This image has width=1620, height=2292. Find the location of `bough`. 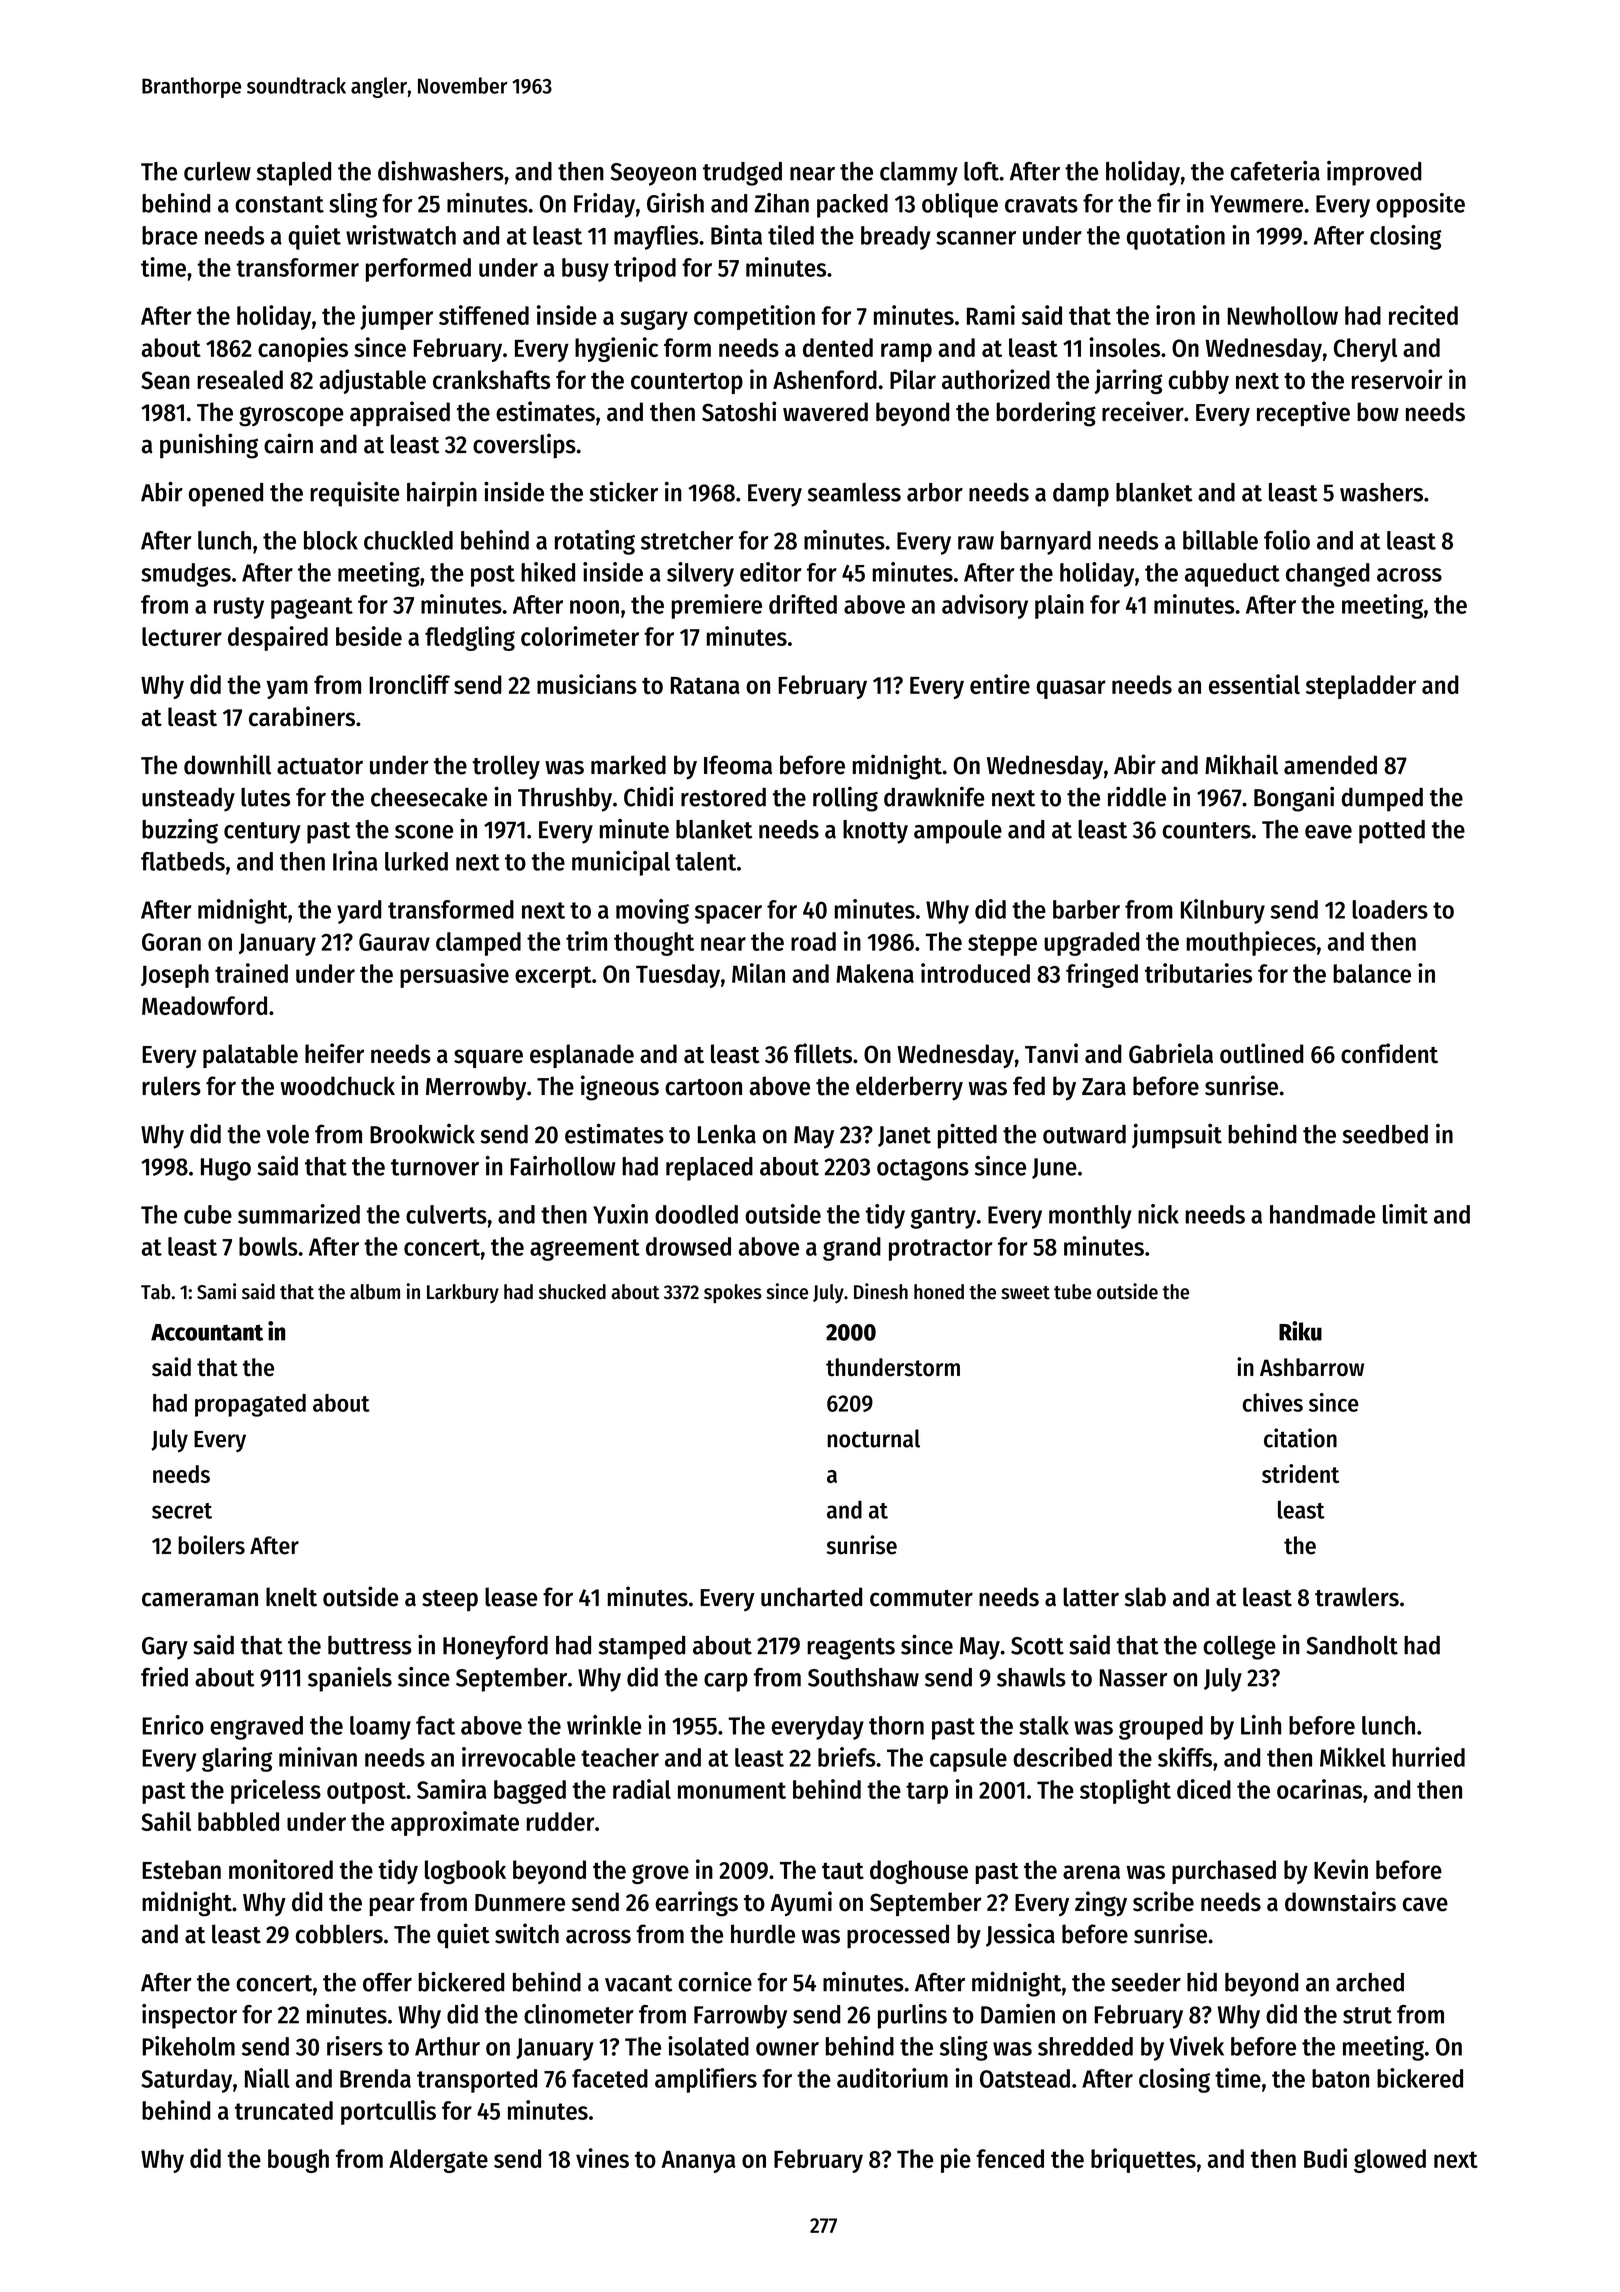

bough is located at coordinates (298, 2161).
